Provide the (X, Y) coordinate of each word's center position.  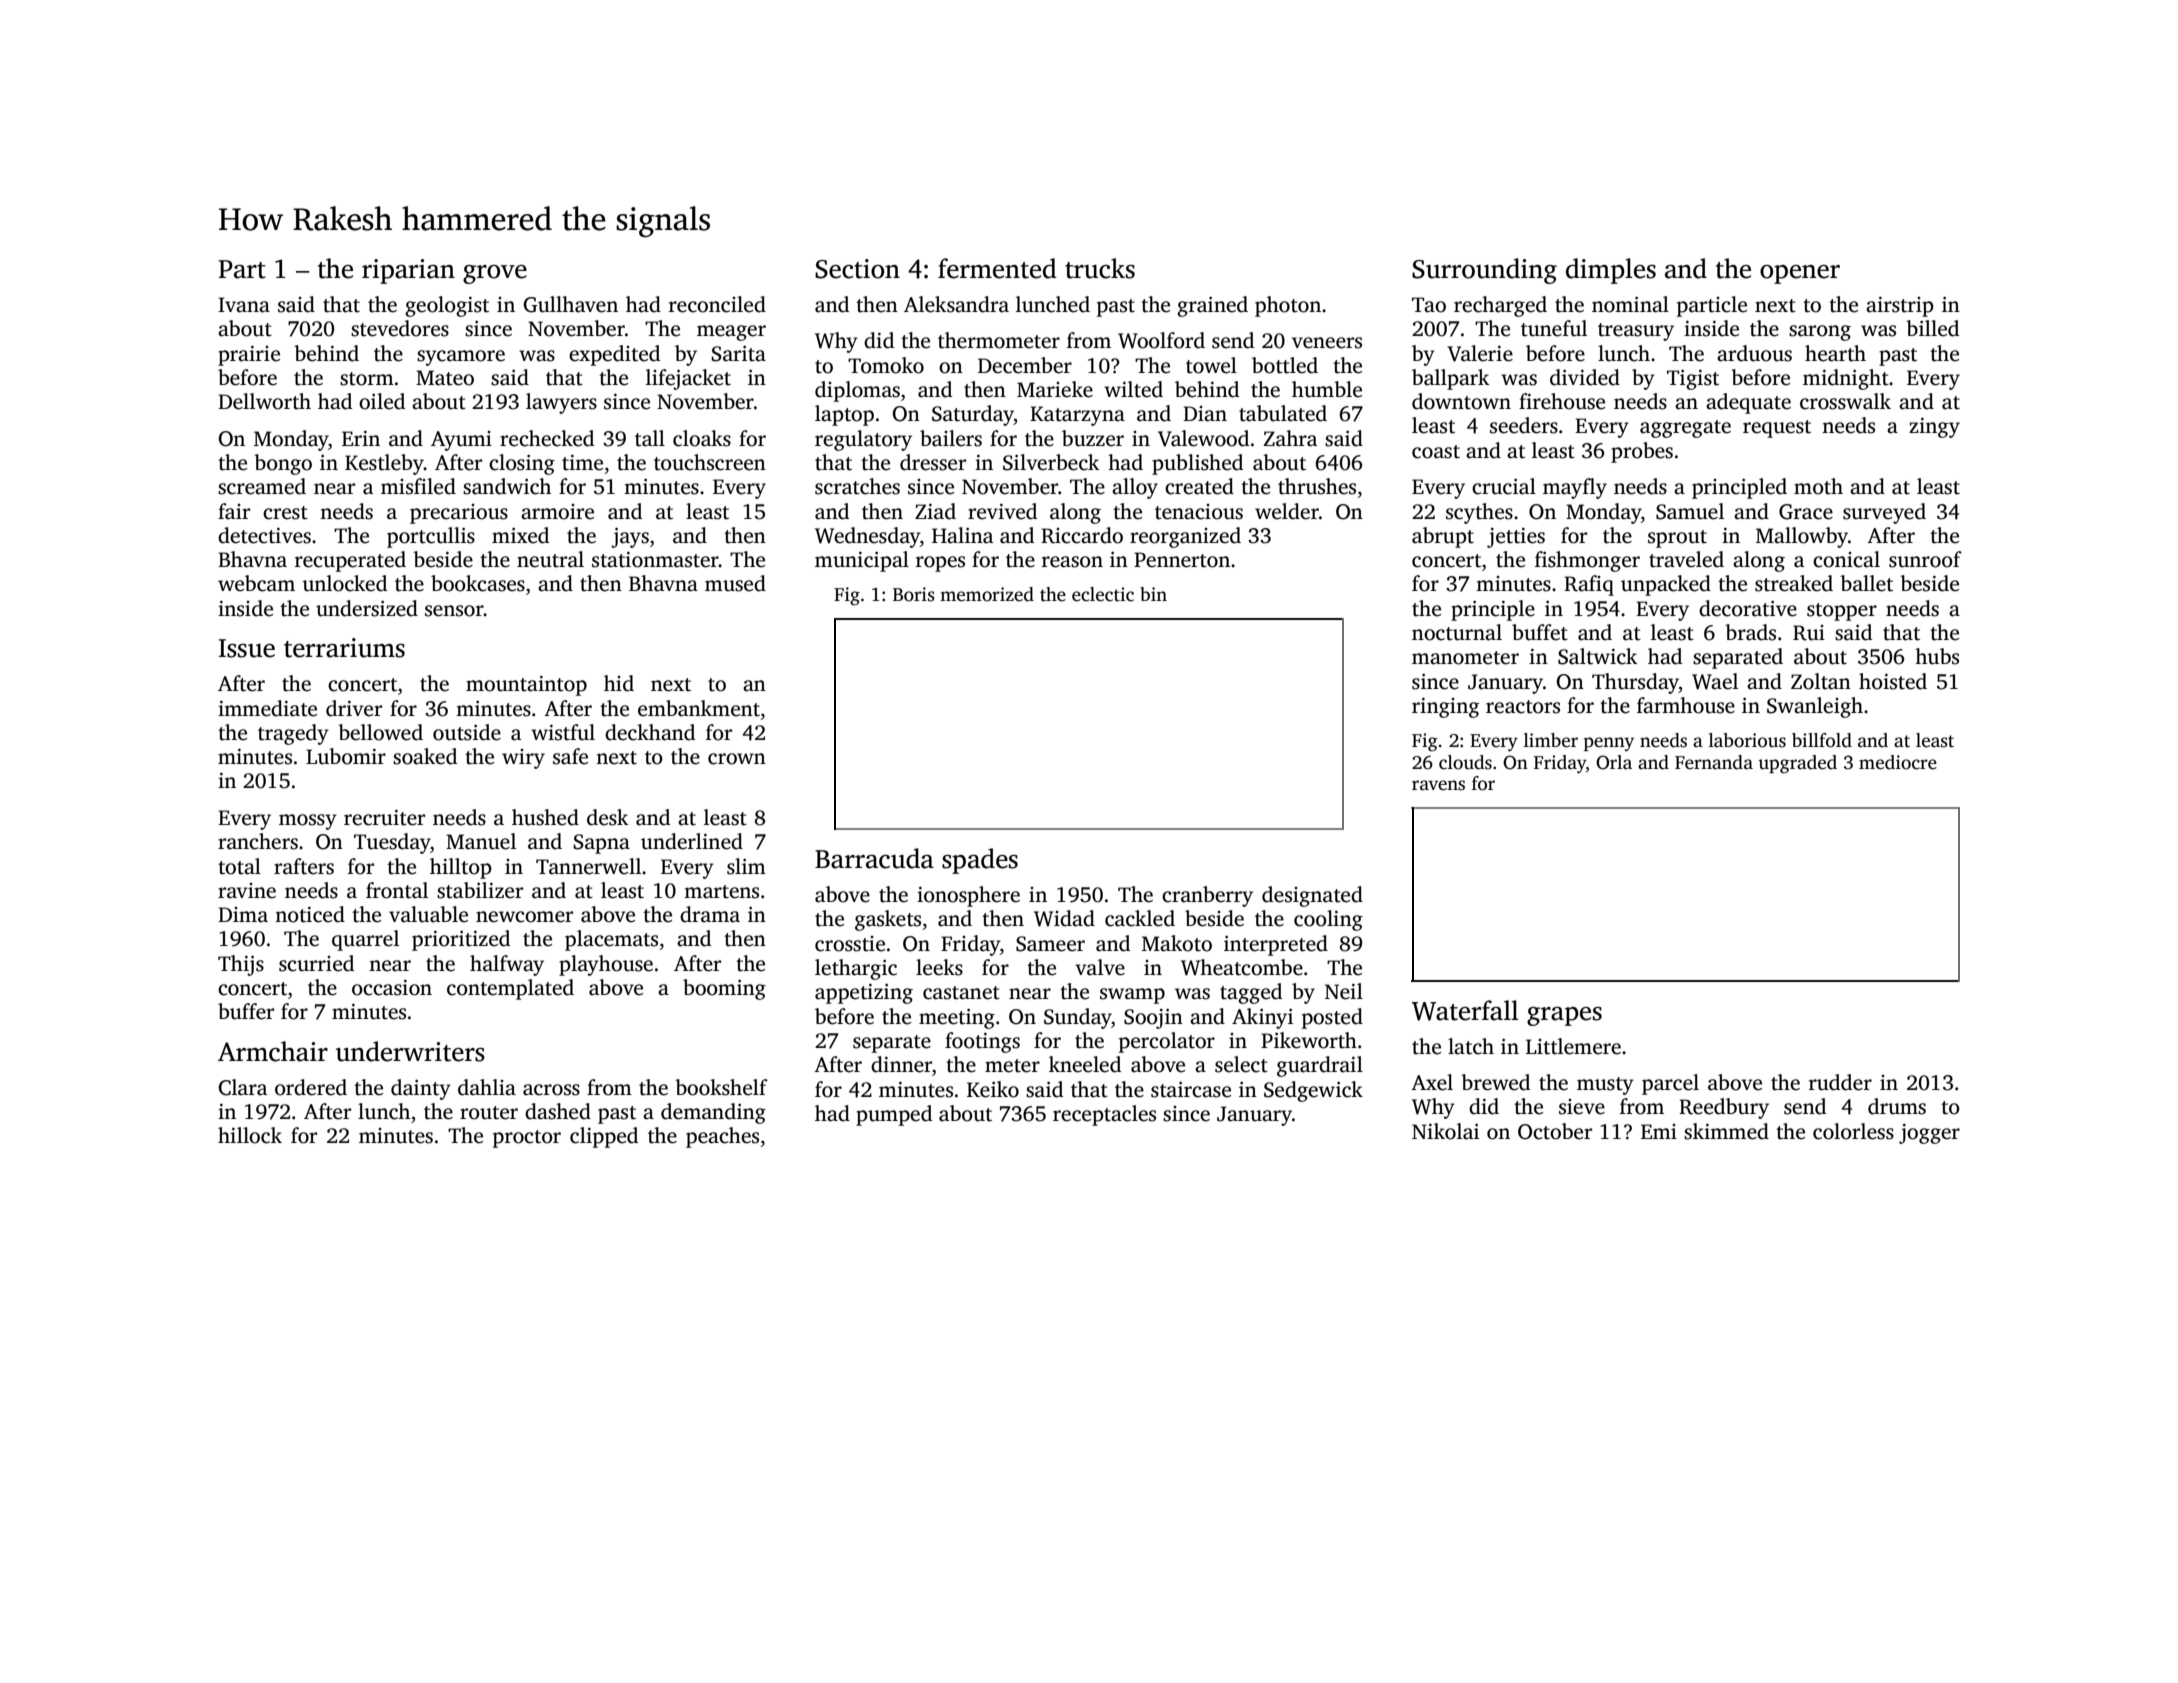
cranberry (1207, 896)
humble (1327, 389)
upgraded (1797, 764)
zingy (1934, 428)
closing (522, 464)
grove (495, 274)
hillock (250, 1135)
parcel (1670, 1084)
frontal (397, 890)
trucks (1100, 268)
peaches (722, 1137)
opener (1800, 274)
